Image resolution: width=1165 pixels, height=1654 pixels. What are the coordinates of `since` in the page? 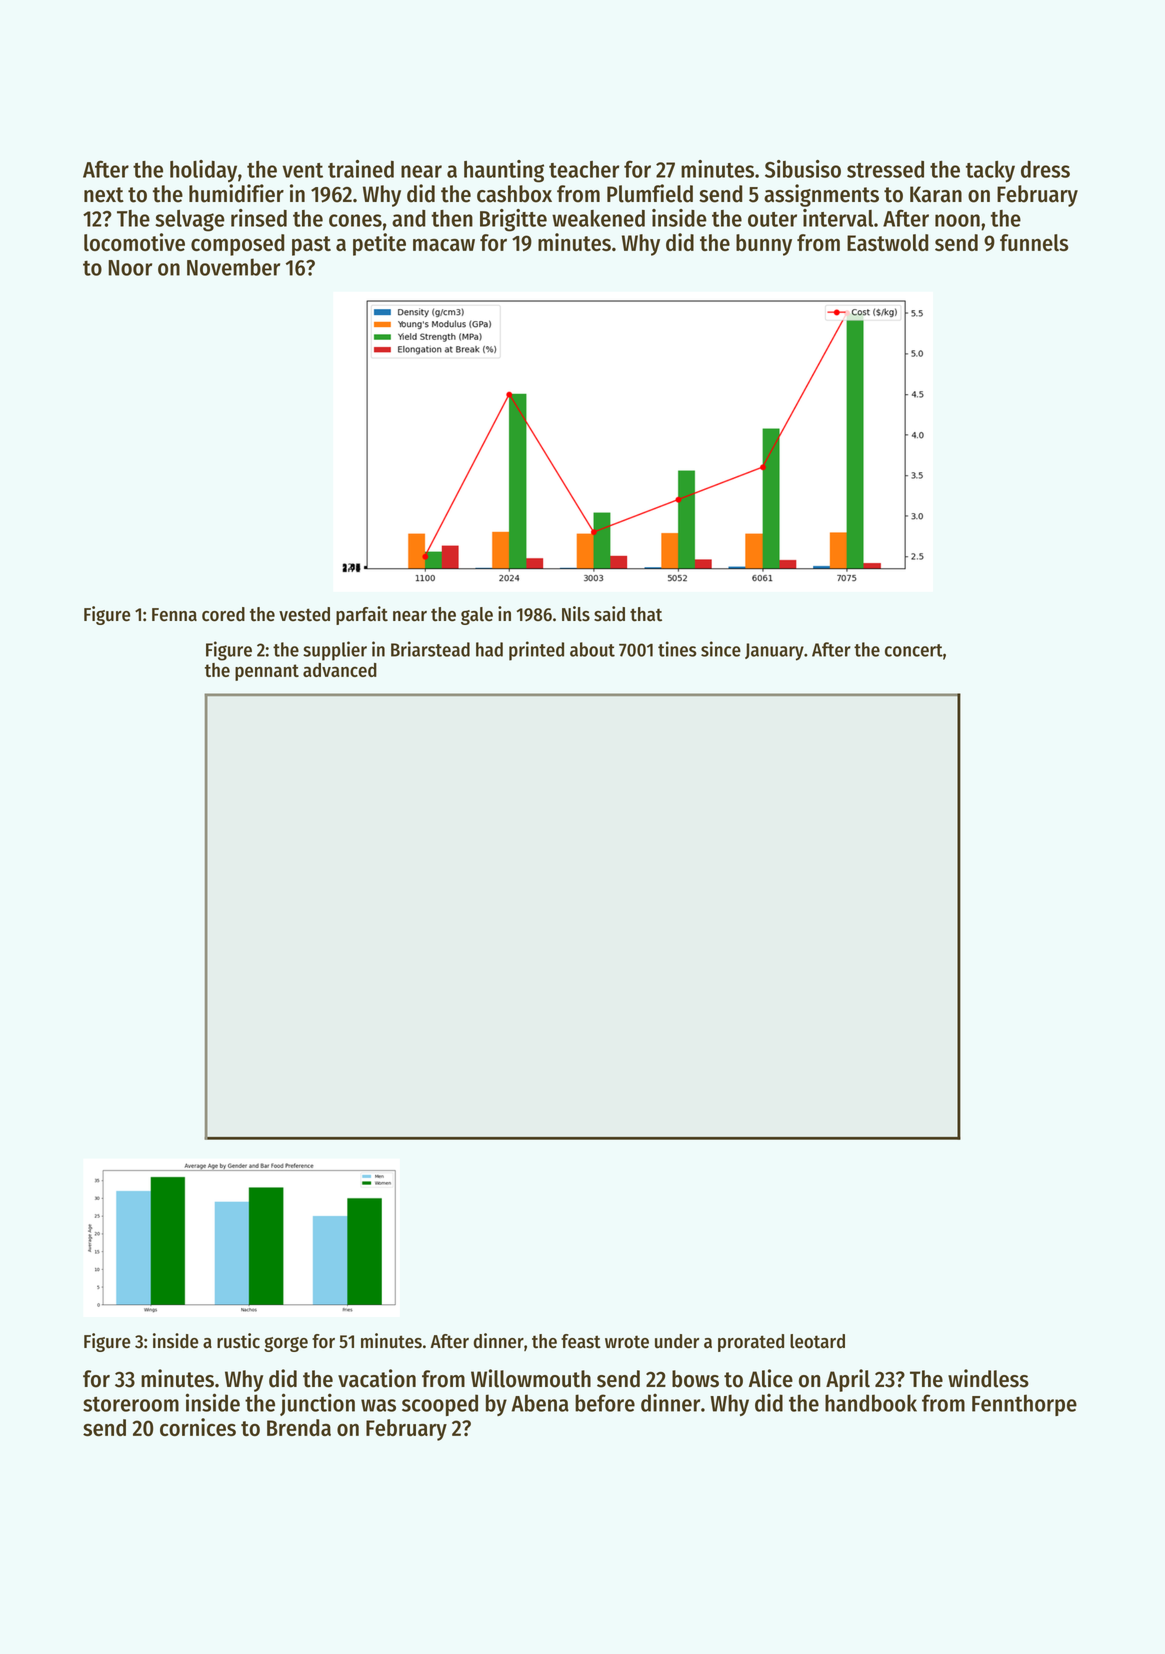 It's located at (721, 649).
